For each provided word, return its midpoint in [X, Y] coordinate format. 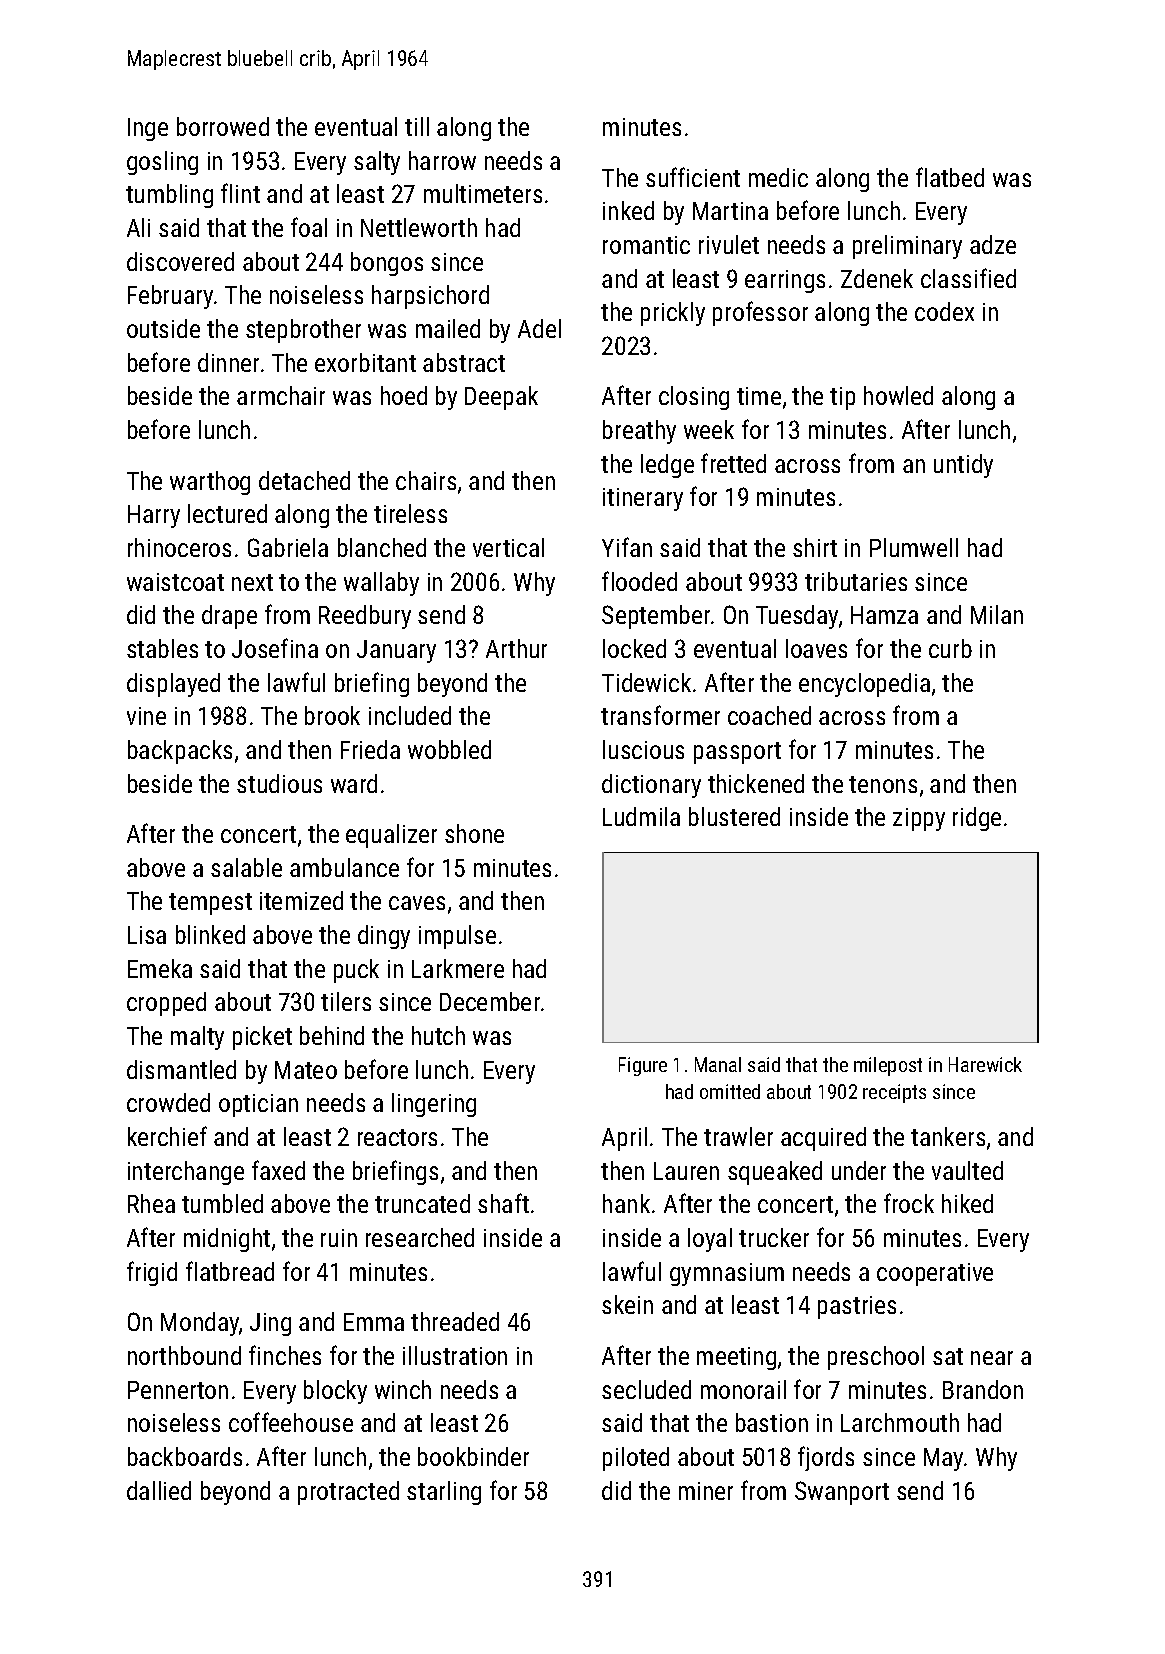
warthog [210, 483]
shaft [503, 1203]
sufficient [693, 177]
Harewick [985, 1064]
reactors [397, 1137]
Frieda [370, 749]
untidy [963, 466]
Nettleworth [419, 227]
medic [778, 177]
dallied [159, 1490]
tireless [410, 513]
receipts [894, 1093]
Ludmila [641, 816]
